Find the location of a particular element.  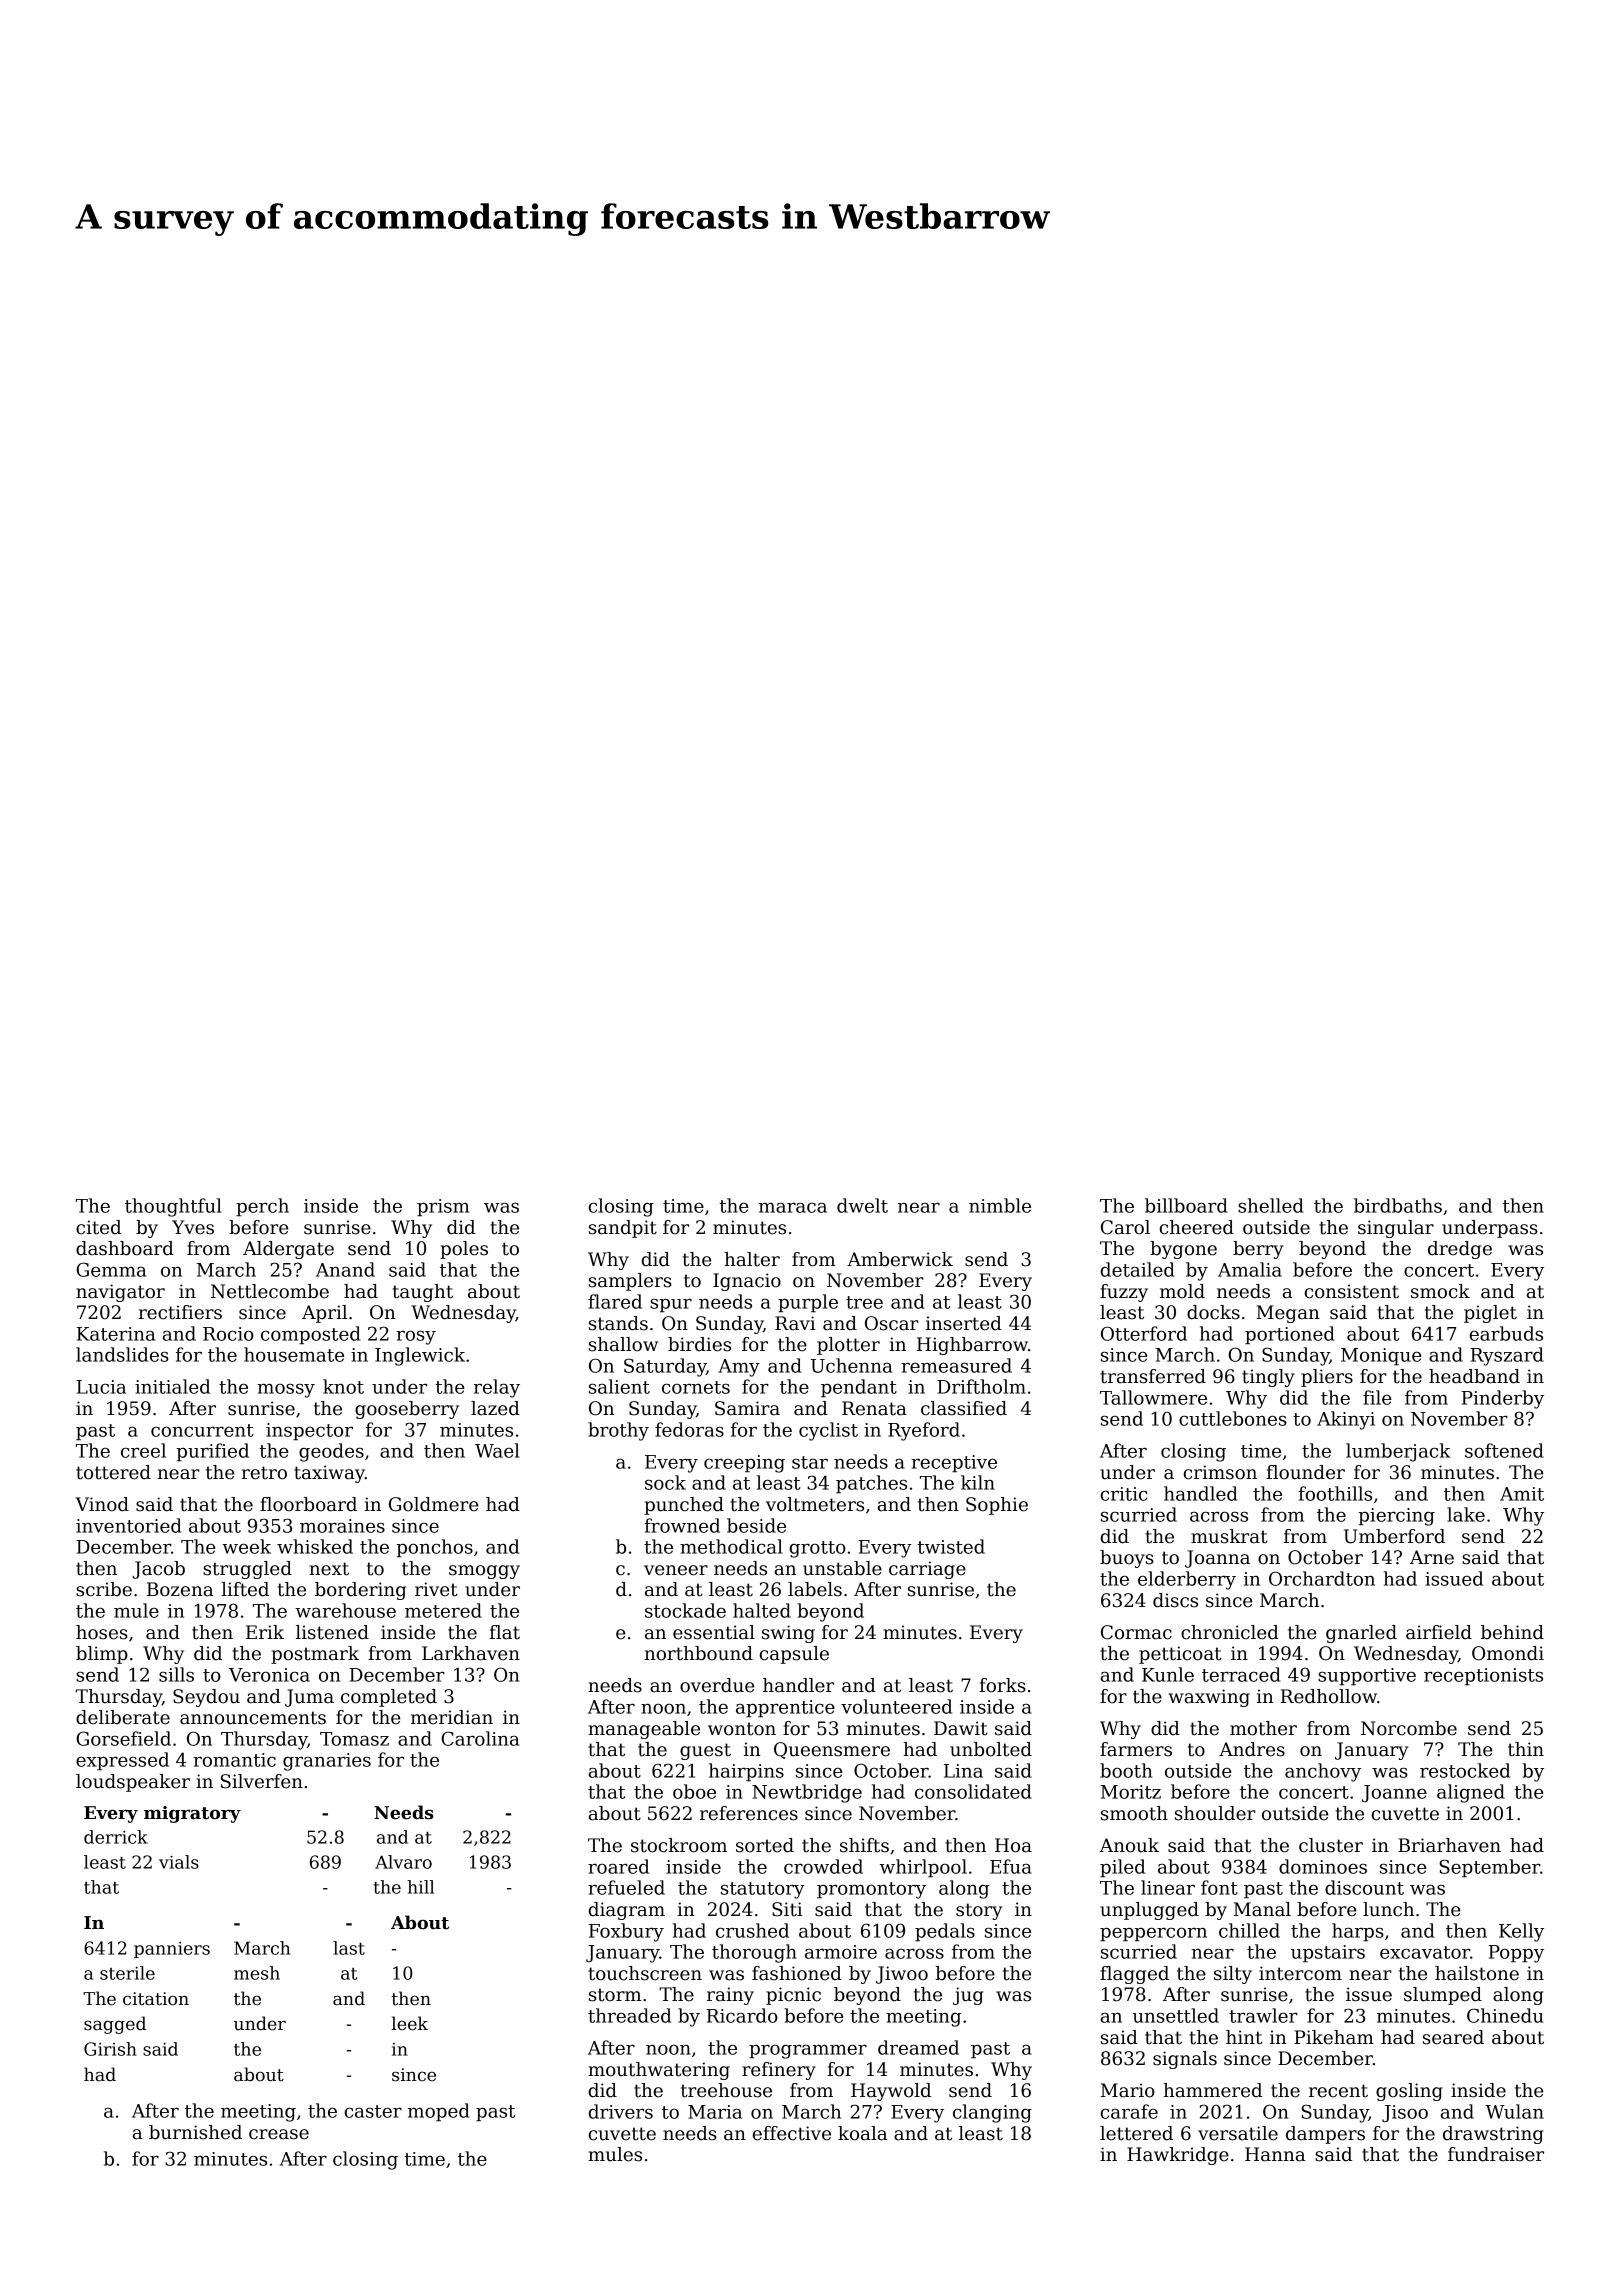

wonton is located at coordinates (742, 1729).
